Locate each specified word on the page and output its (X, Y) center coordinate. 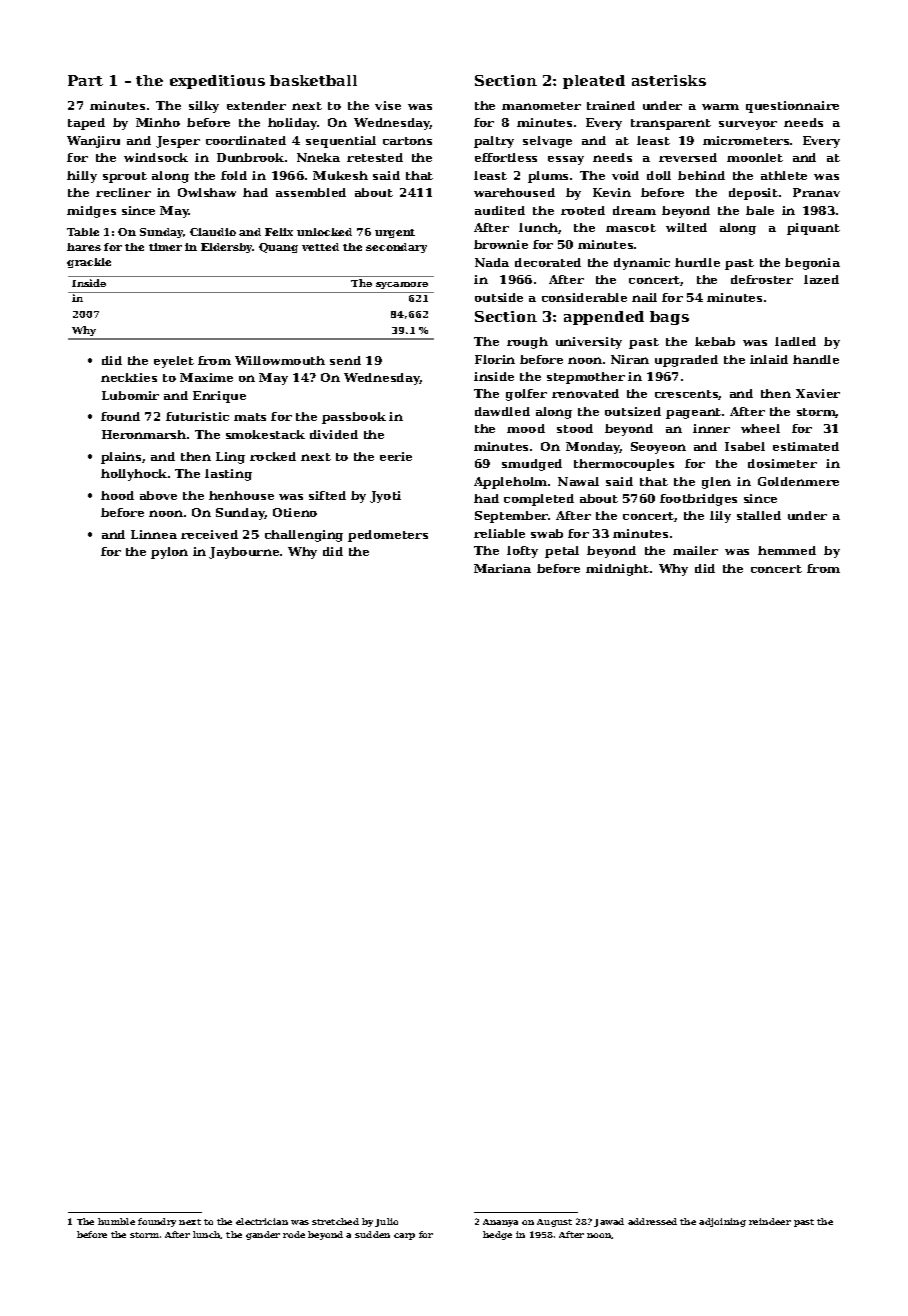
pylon (169, 553)
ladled (795, 341)
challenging (304, 536)
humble (116, 1221)
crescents (687, 395)
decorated (548, 262)
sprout (125, 177)
